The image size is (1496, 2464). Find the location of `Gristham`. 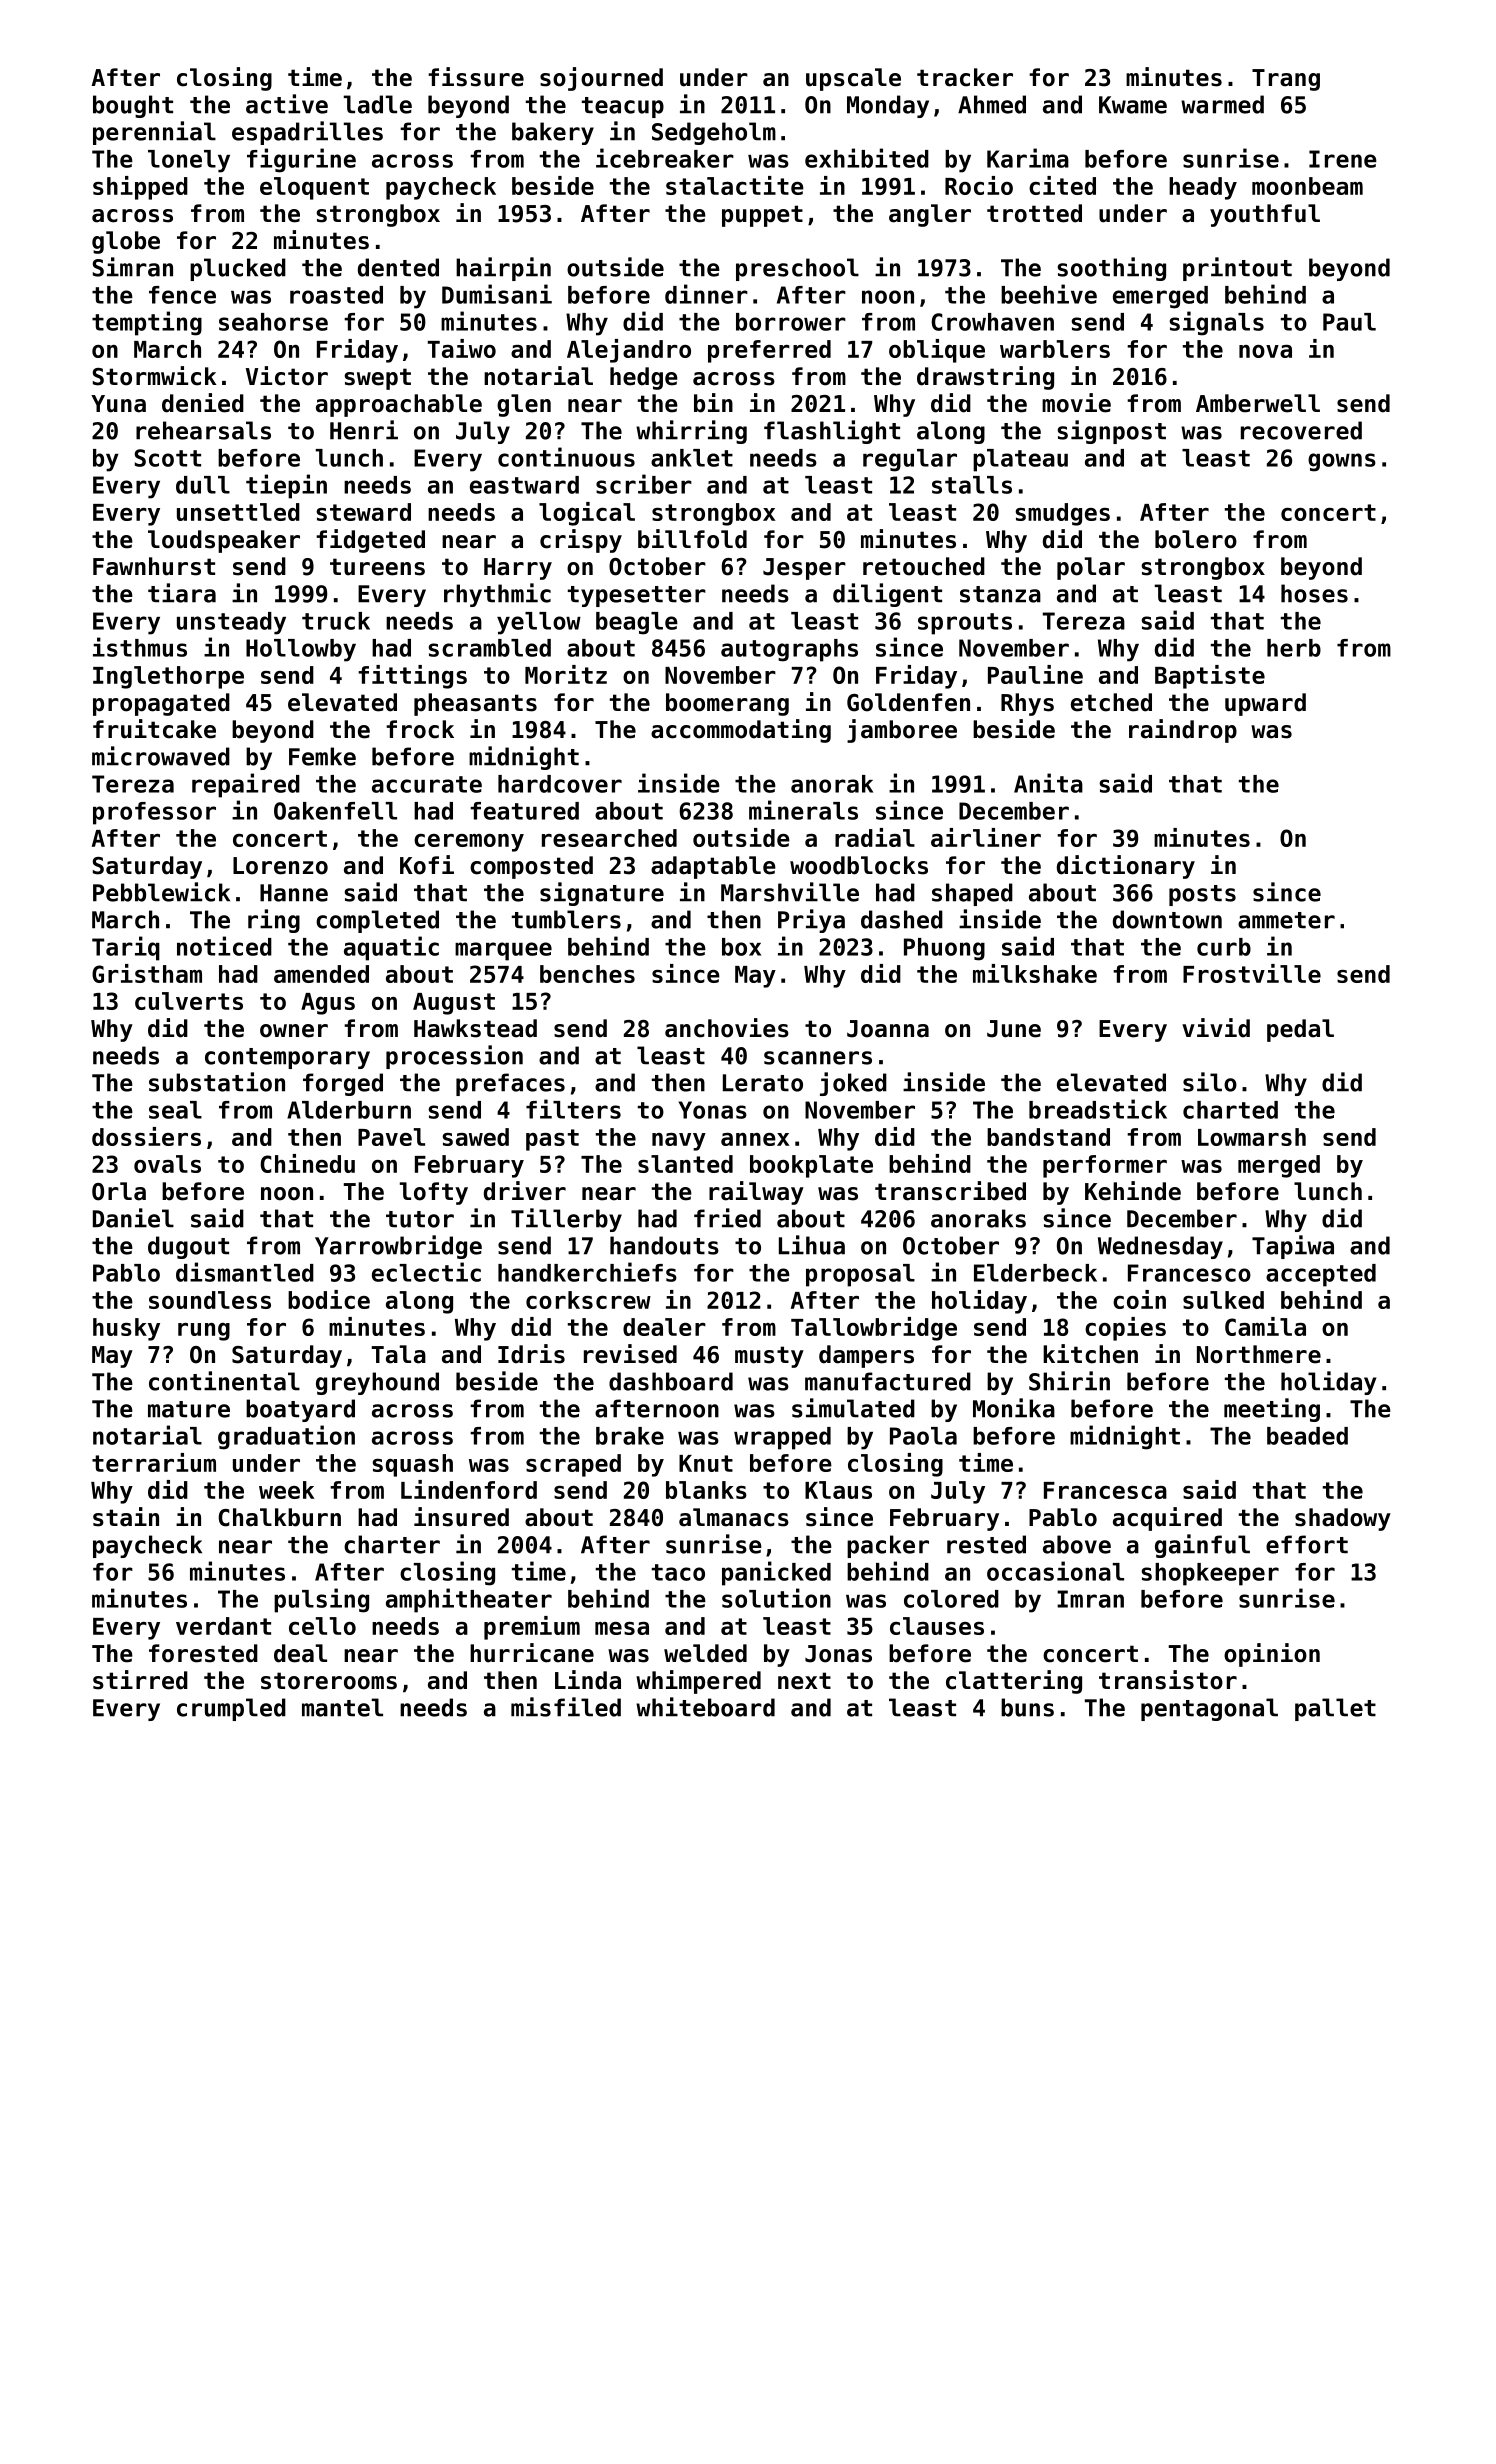

Gristham is located at coordinates (147, 973).
